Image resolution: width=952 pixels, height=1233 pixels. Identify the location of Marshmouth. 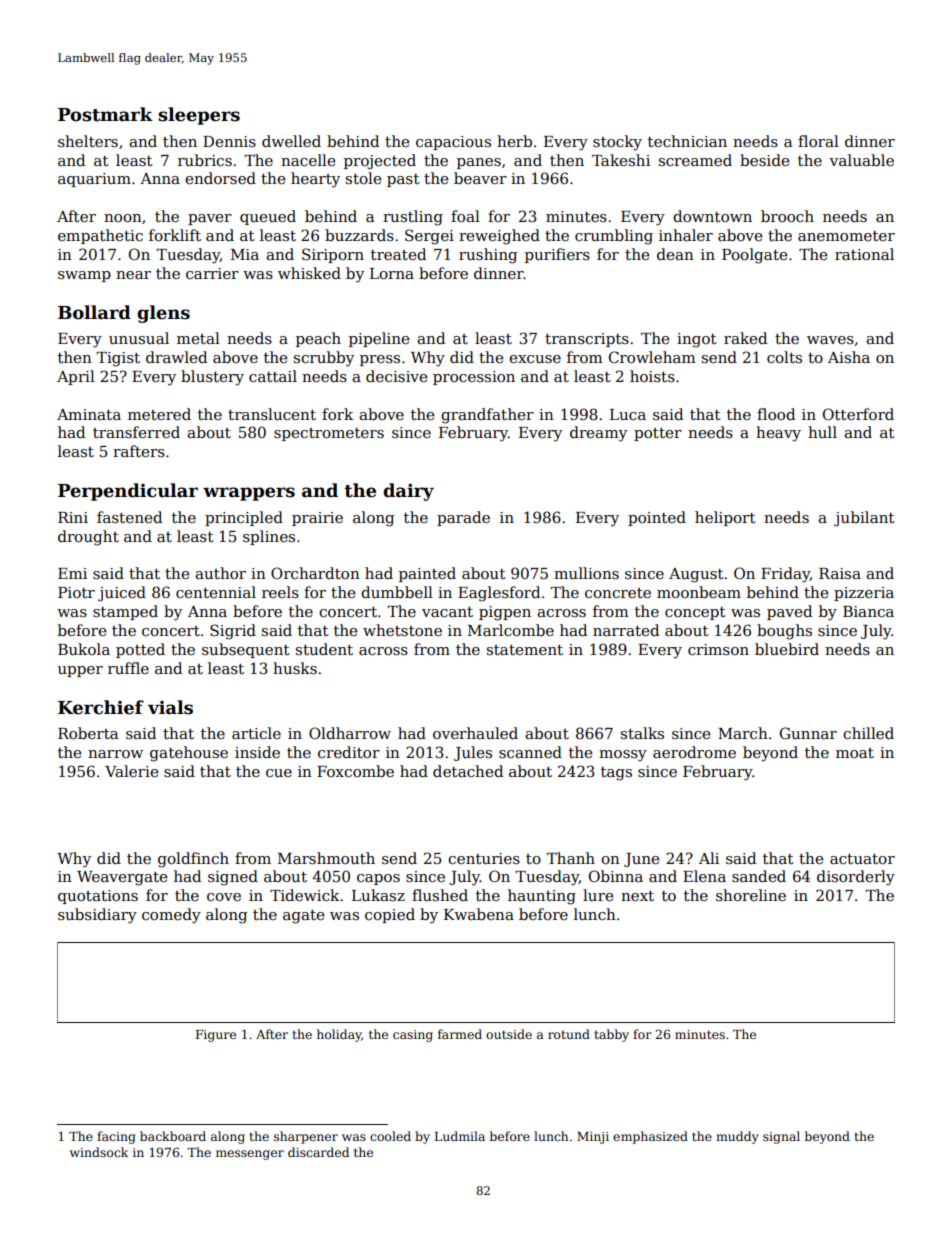
(326, 858).
